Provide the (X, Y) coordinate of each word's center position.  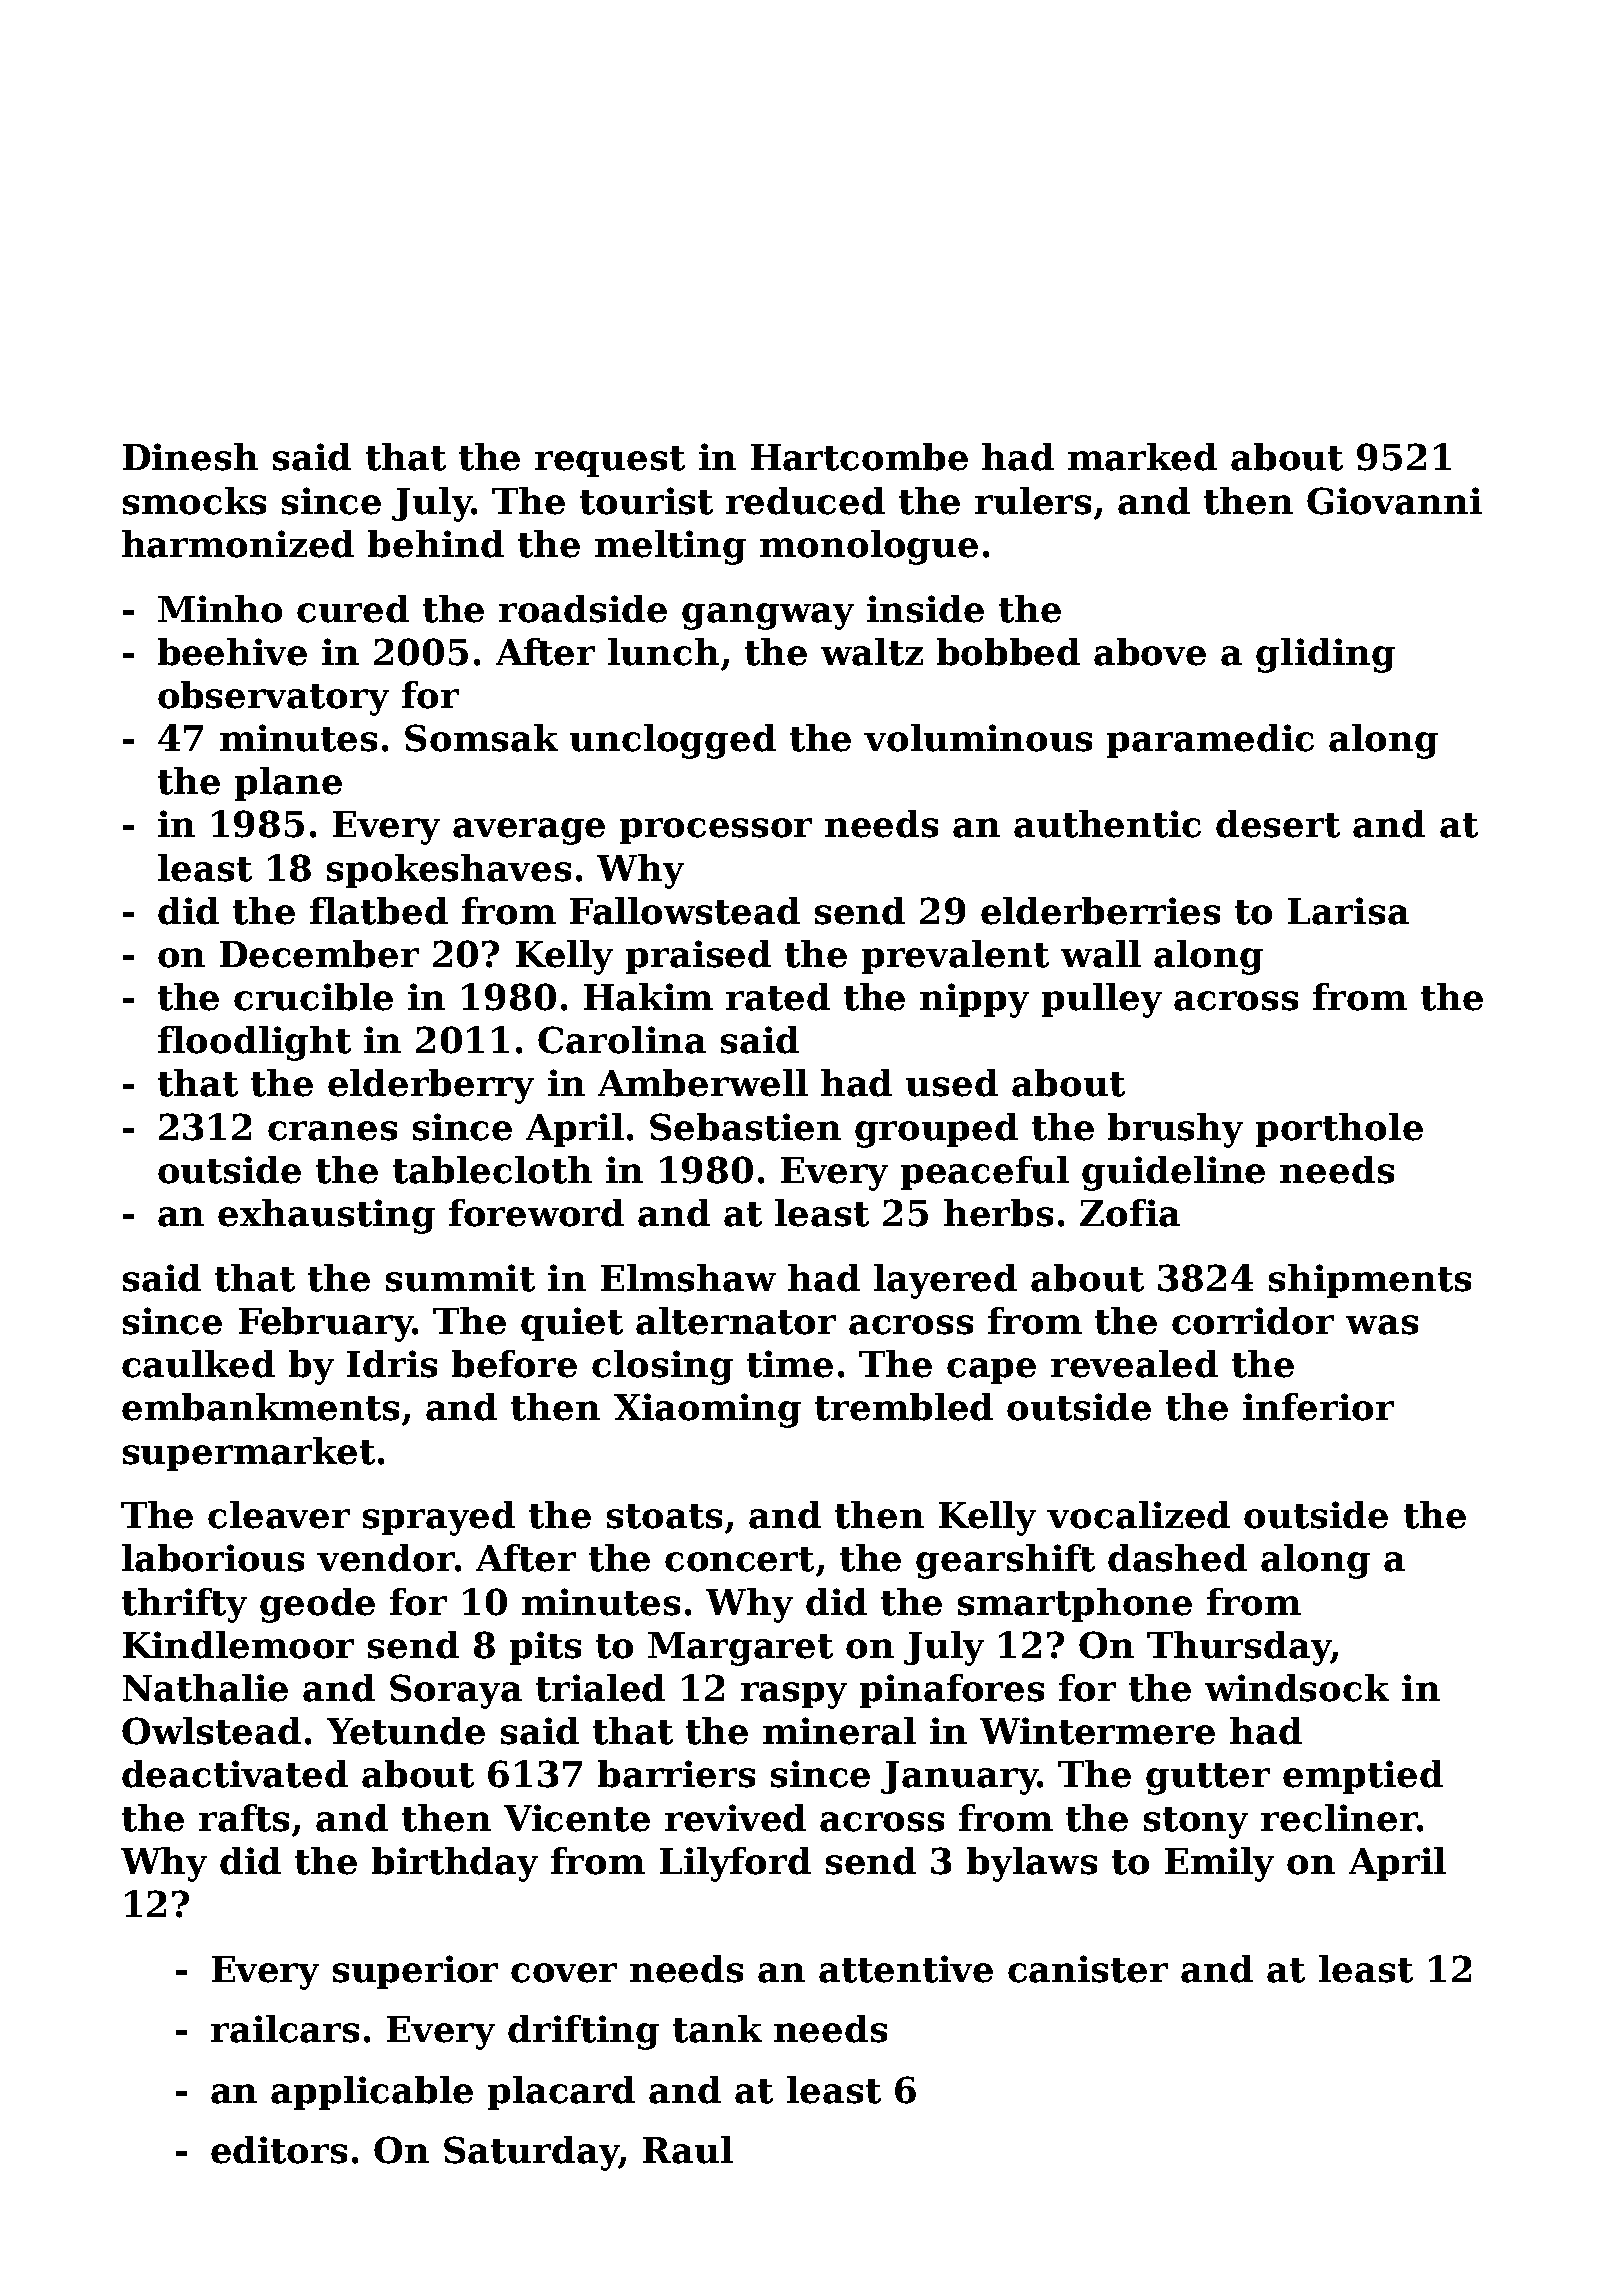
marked (1142, 457)
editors (279, 2150)
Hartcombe (859, 457)
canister (1088, 1969)
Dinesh (190, 457)
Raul (688, 2150)
